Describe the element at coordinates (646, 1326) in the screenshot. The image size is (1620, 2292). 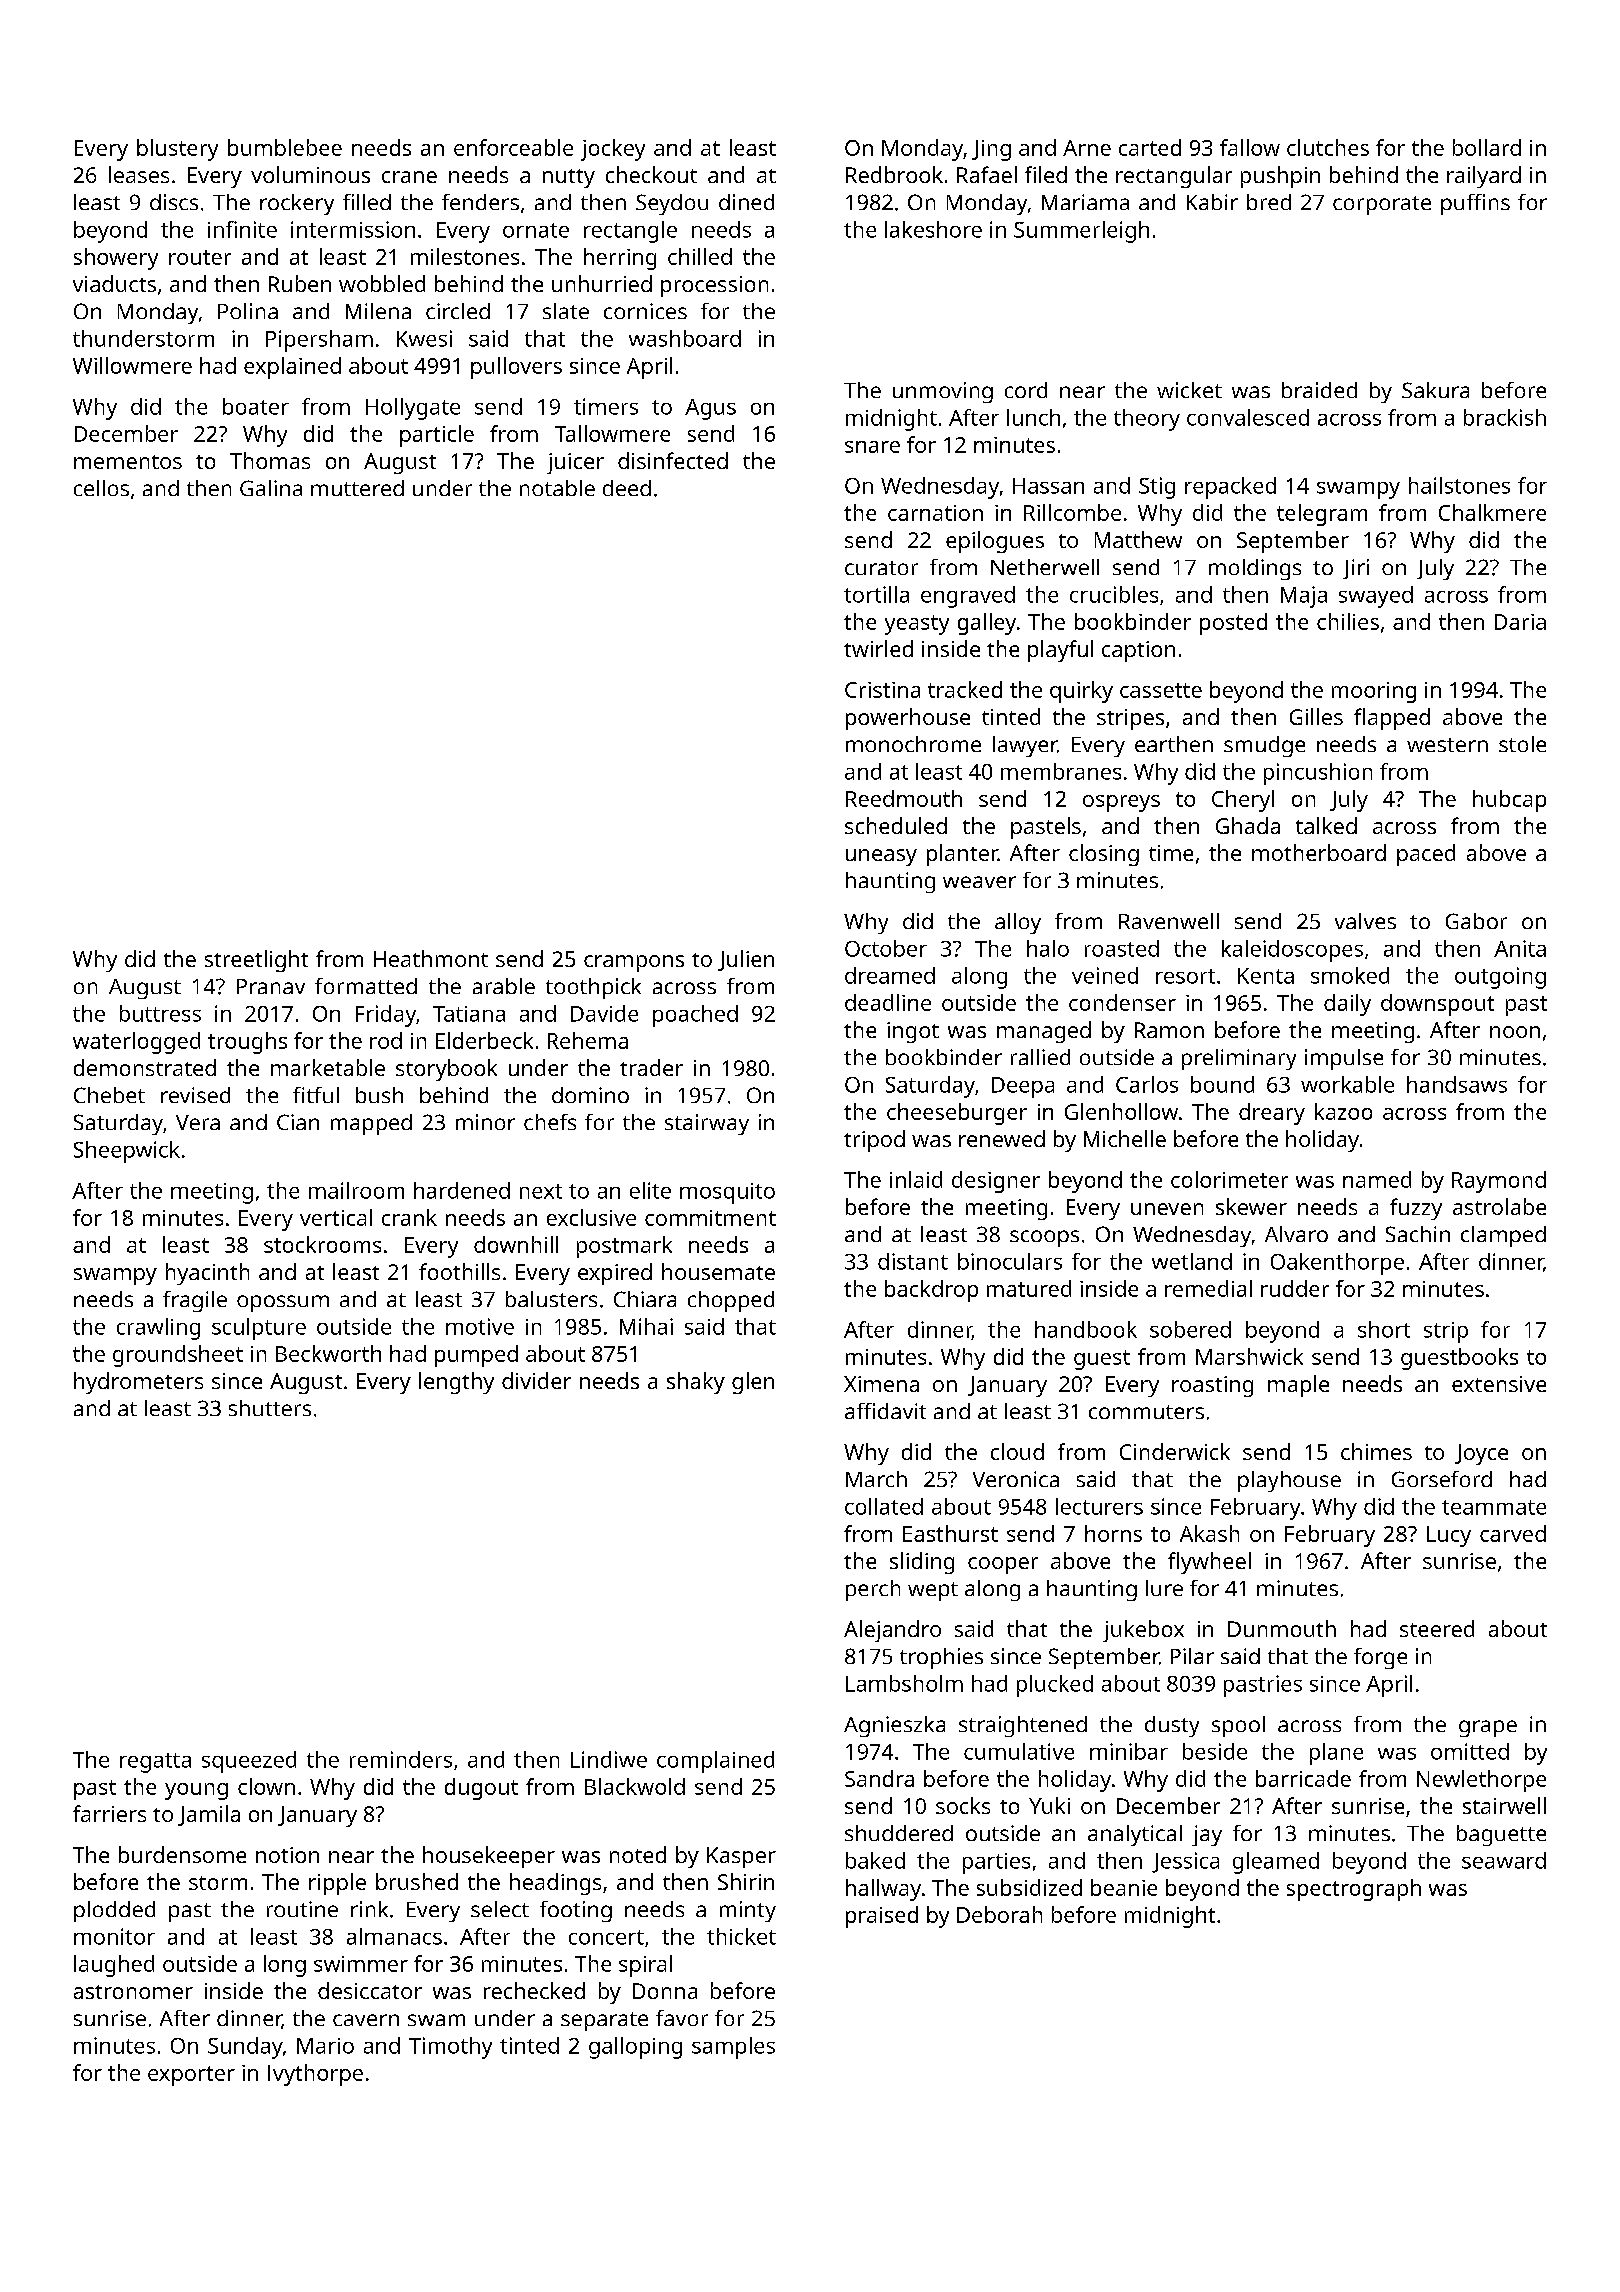
I see `Mihai` at that location.
